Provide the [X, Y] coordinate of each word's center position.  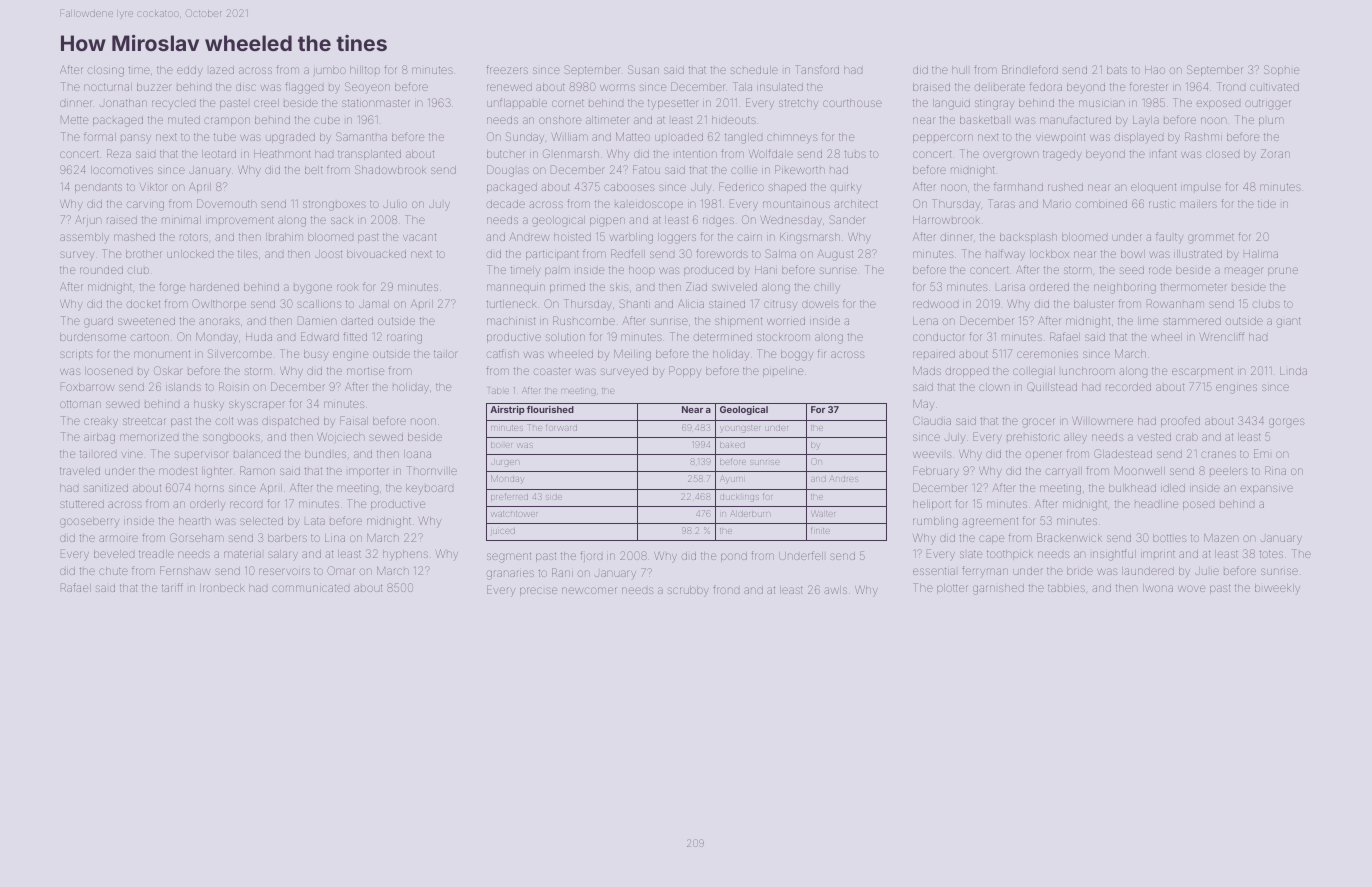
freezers [507, 69]
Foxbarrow [87, 386]
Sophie [1281, 70]
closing [106, 71]
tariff [172, 587]
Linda [1293, 371]
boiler [501, 445]
